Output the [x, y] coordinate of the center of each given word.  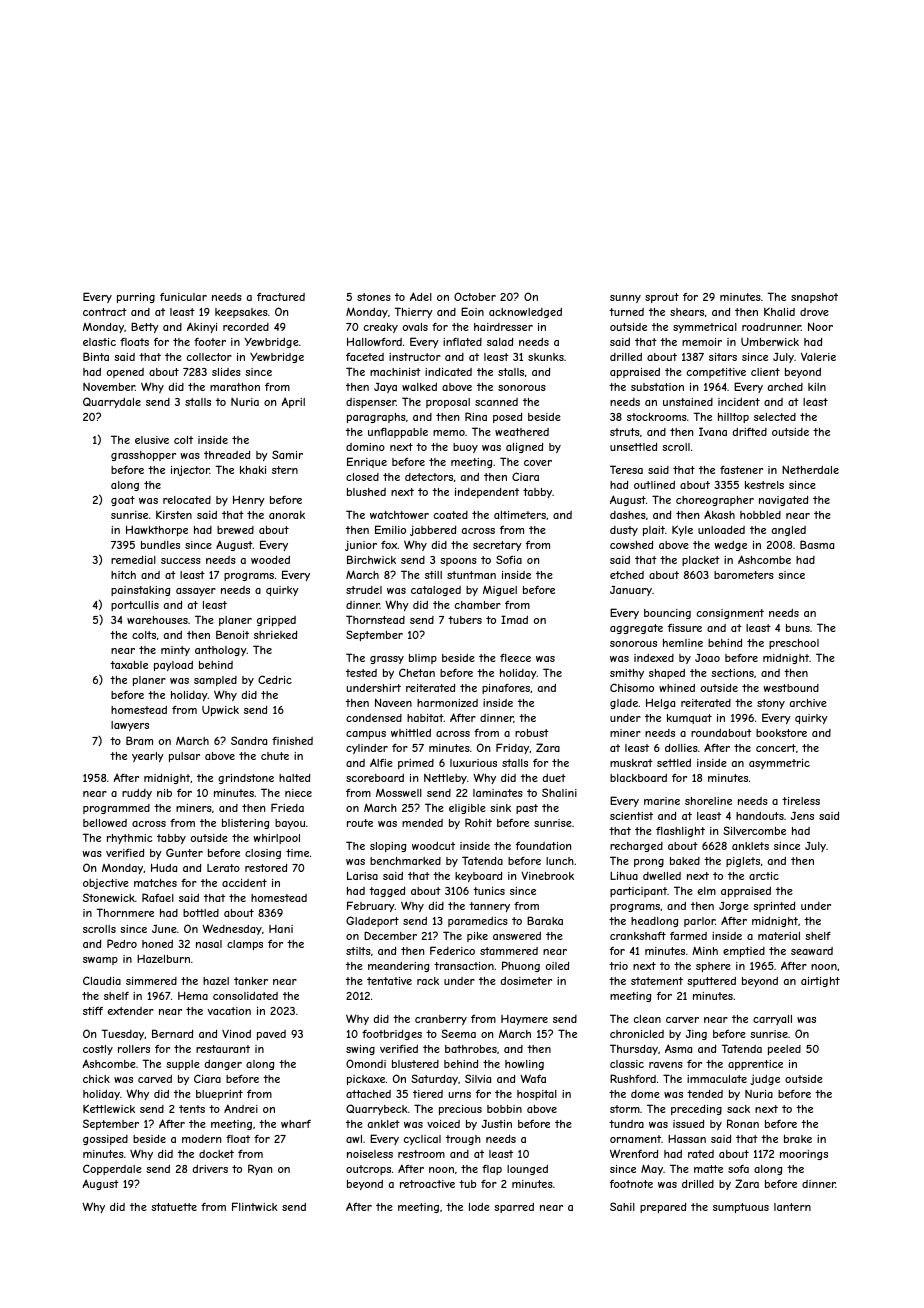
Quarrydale [112, 402]
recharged [636, 847]
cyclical [422, 1140]
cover [538, 463]
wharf [296, 1124]
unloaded [721, 530]
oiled [557, 966]
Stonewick [109, 897]
